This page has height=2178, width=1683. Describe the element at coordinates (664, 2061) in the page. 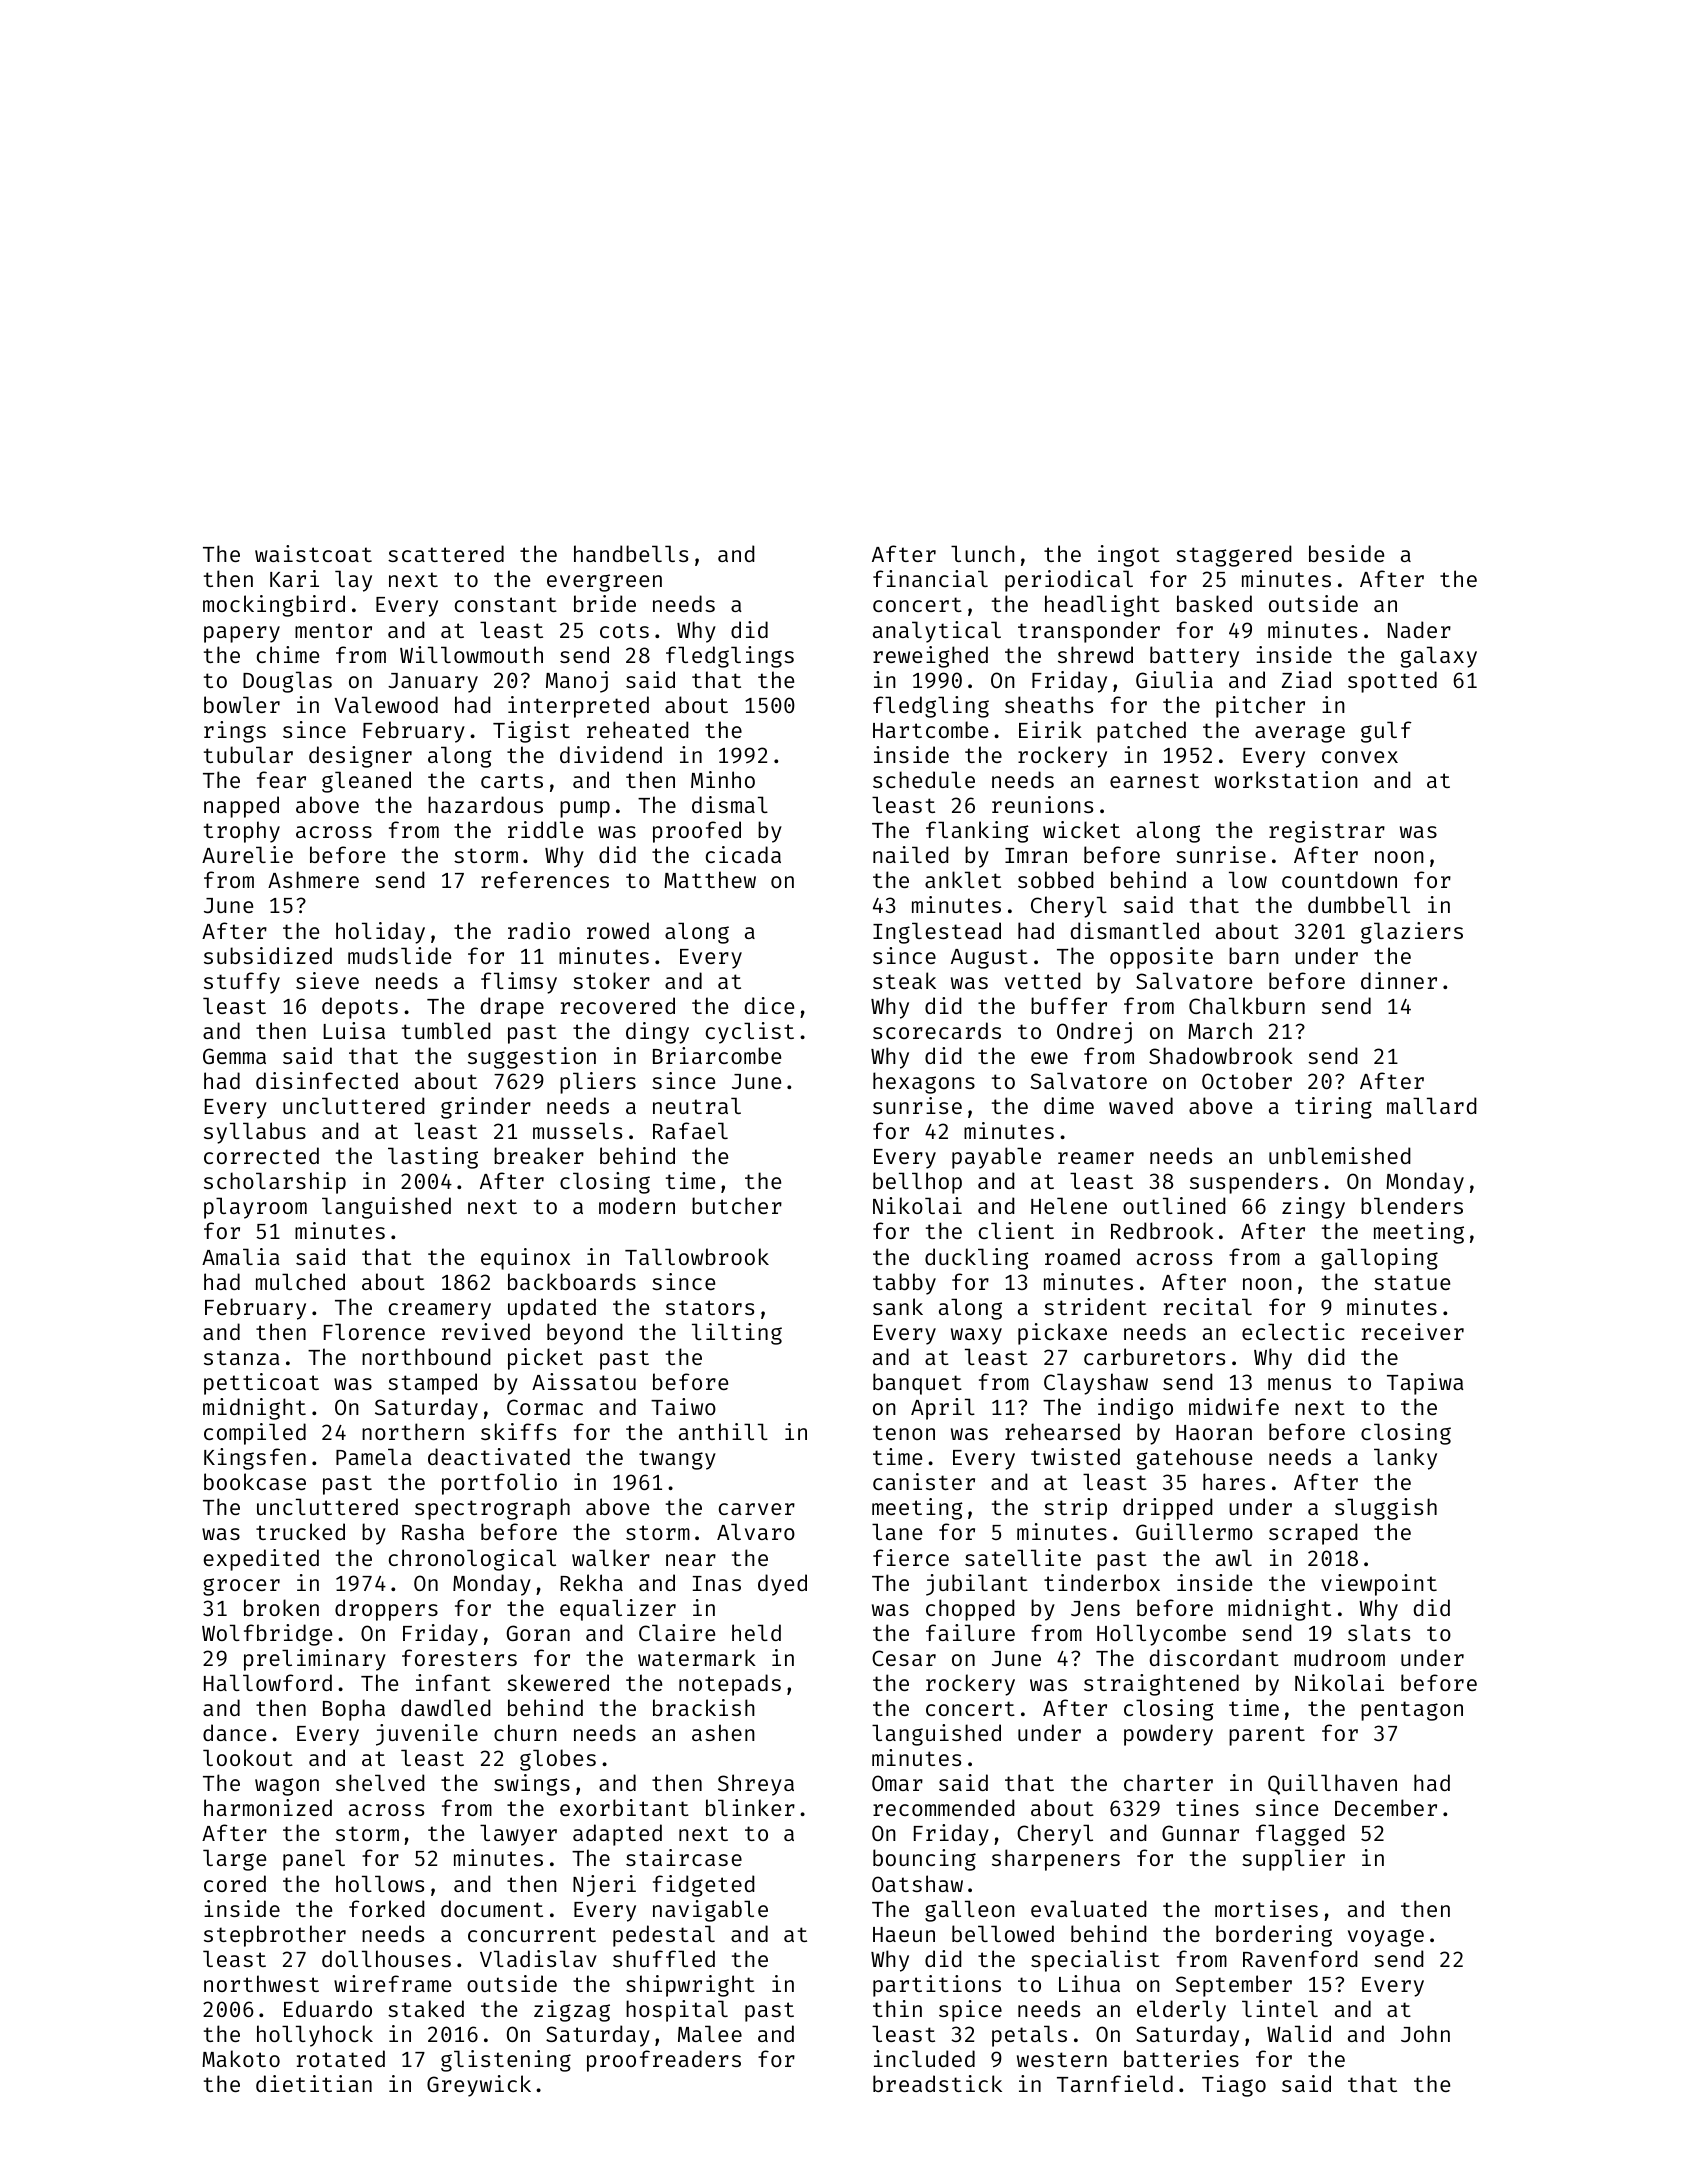

I see `proofreaders` at that location.
